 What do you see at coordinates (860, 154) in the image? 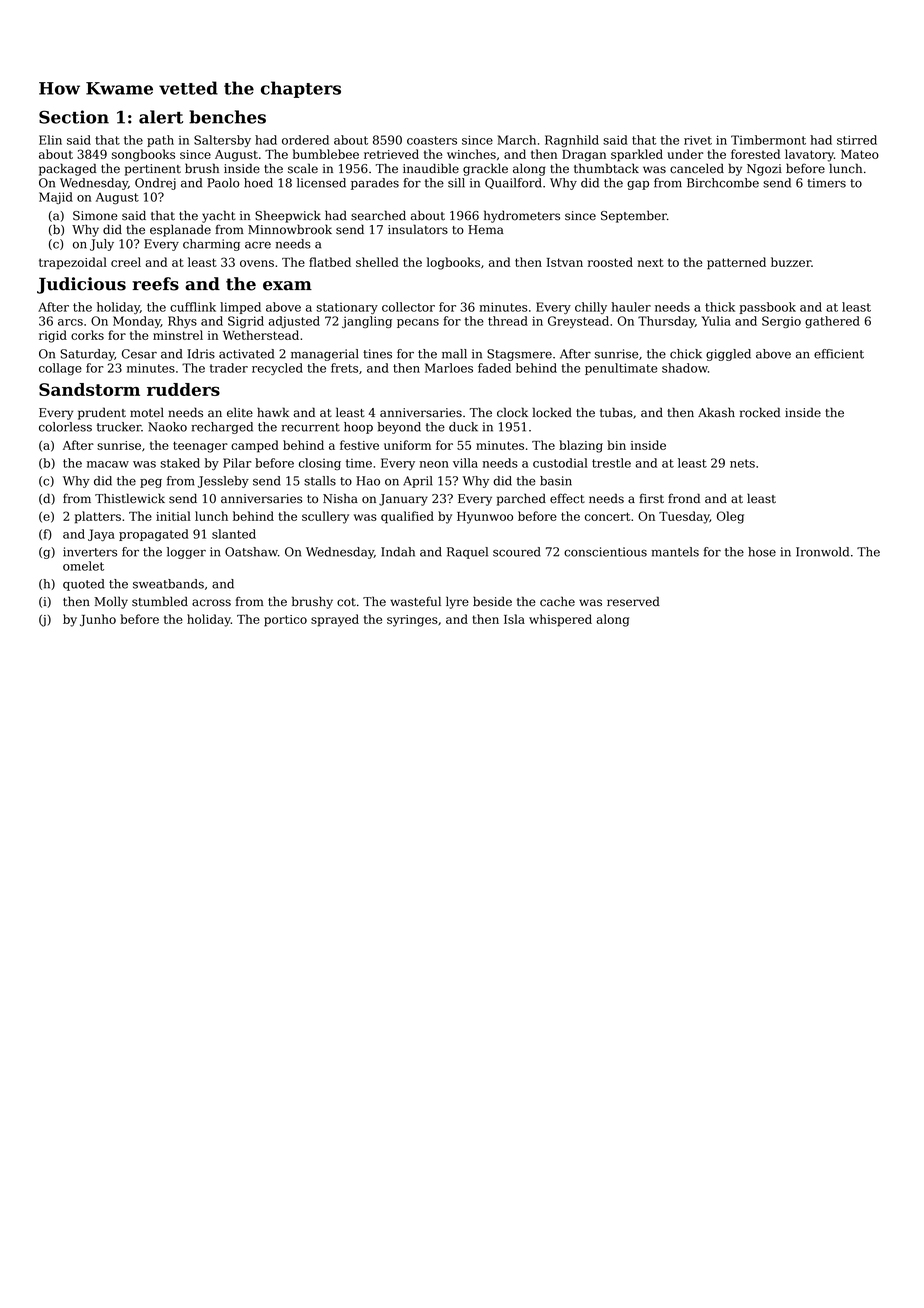
I see `Mateo` at bounding box center [860, 154].
